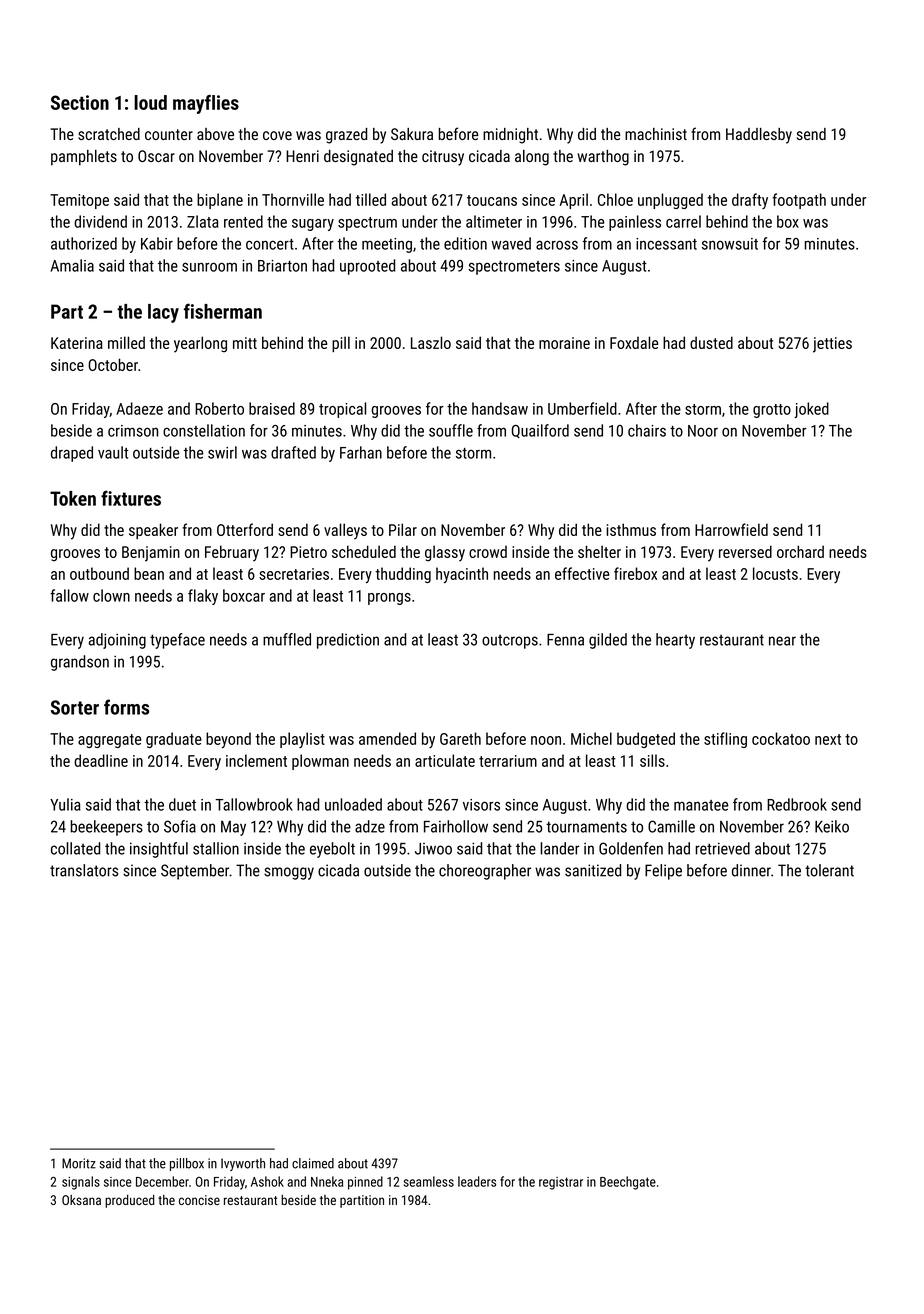 This screenshot has width=924, height=1314. What do you see at coordinates (81, 1200) in the screenshot?
I see `Oksana` at bounding box center [81, 1200].
